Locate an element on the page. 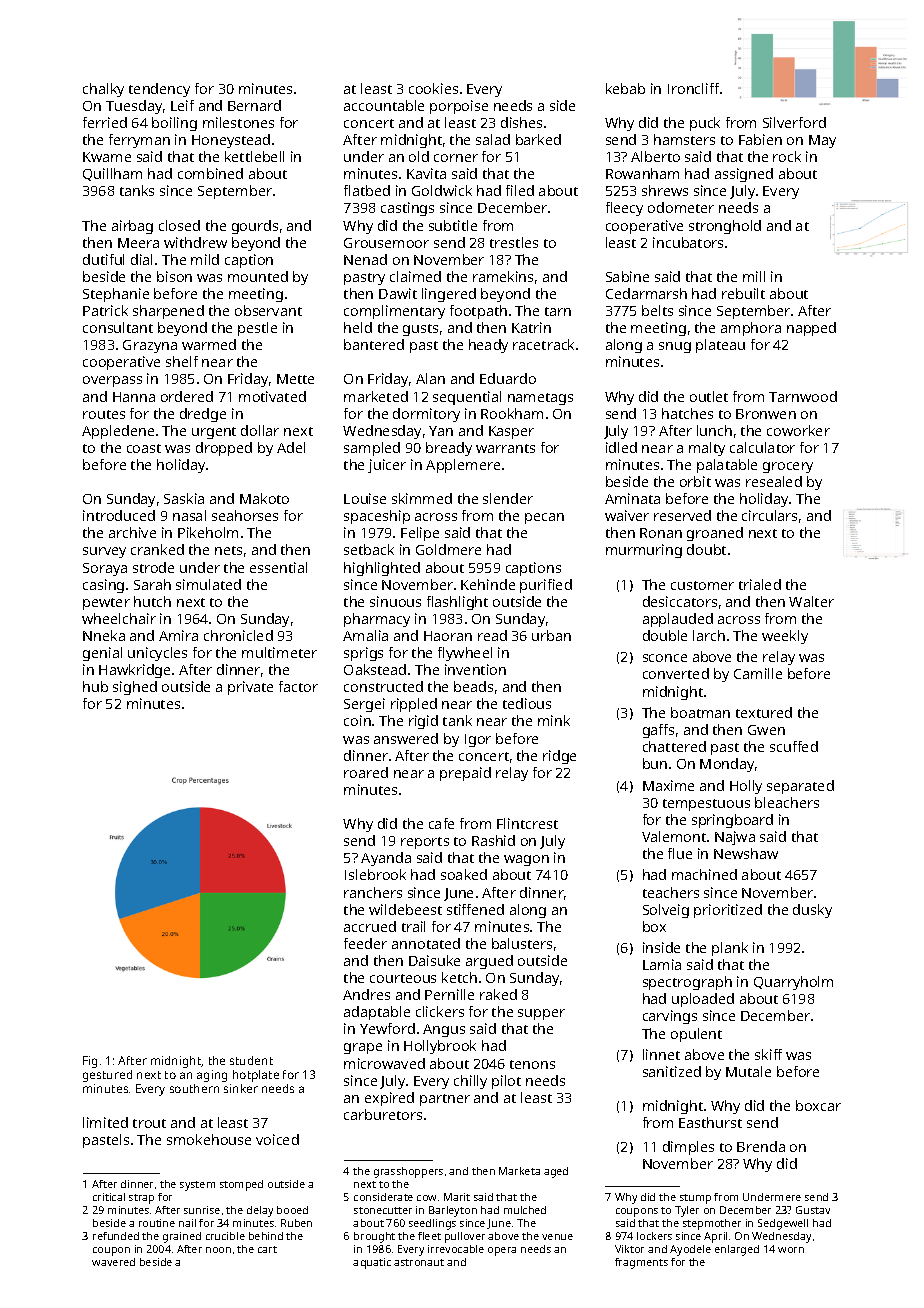 This image has height=1308, width=924. cookies is located at coordinates (433, 88).
